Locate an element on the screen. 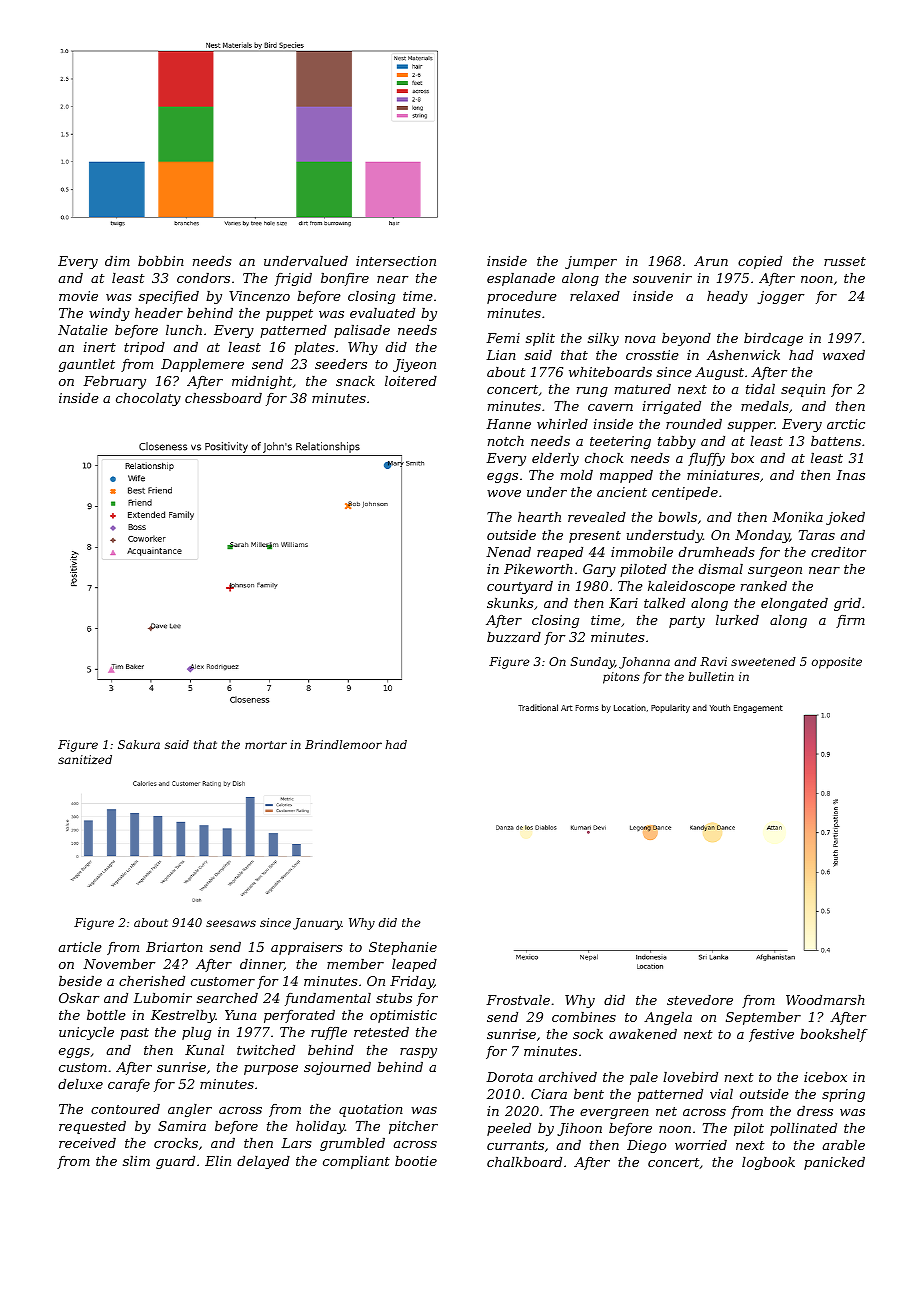  seeders is located at coordinates (341, 364).
